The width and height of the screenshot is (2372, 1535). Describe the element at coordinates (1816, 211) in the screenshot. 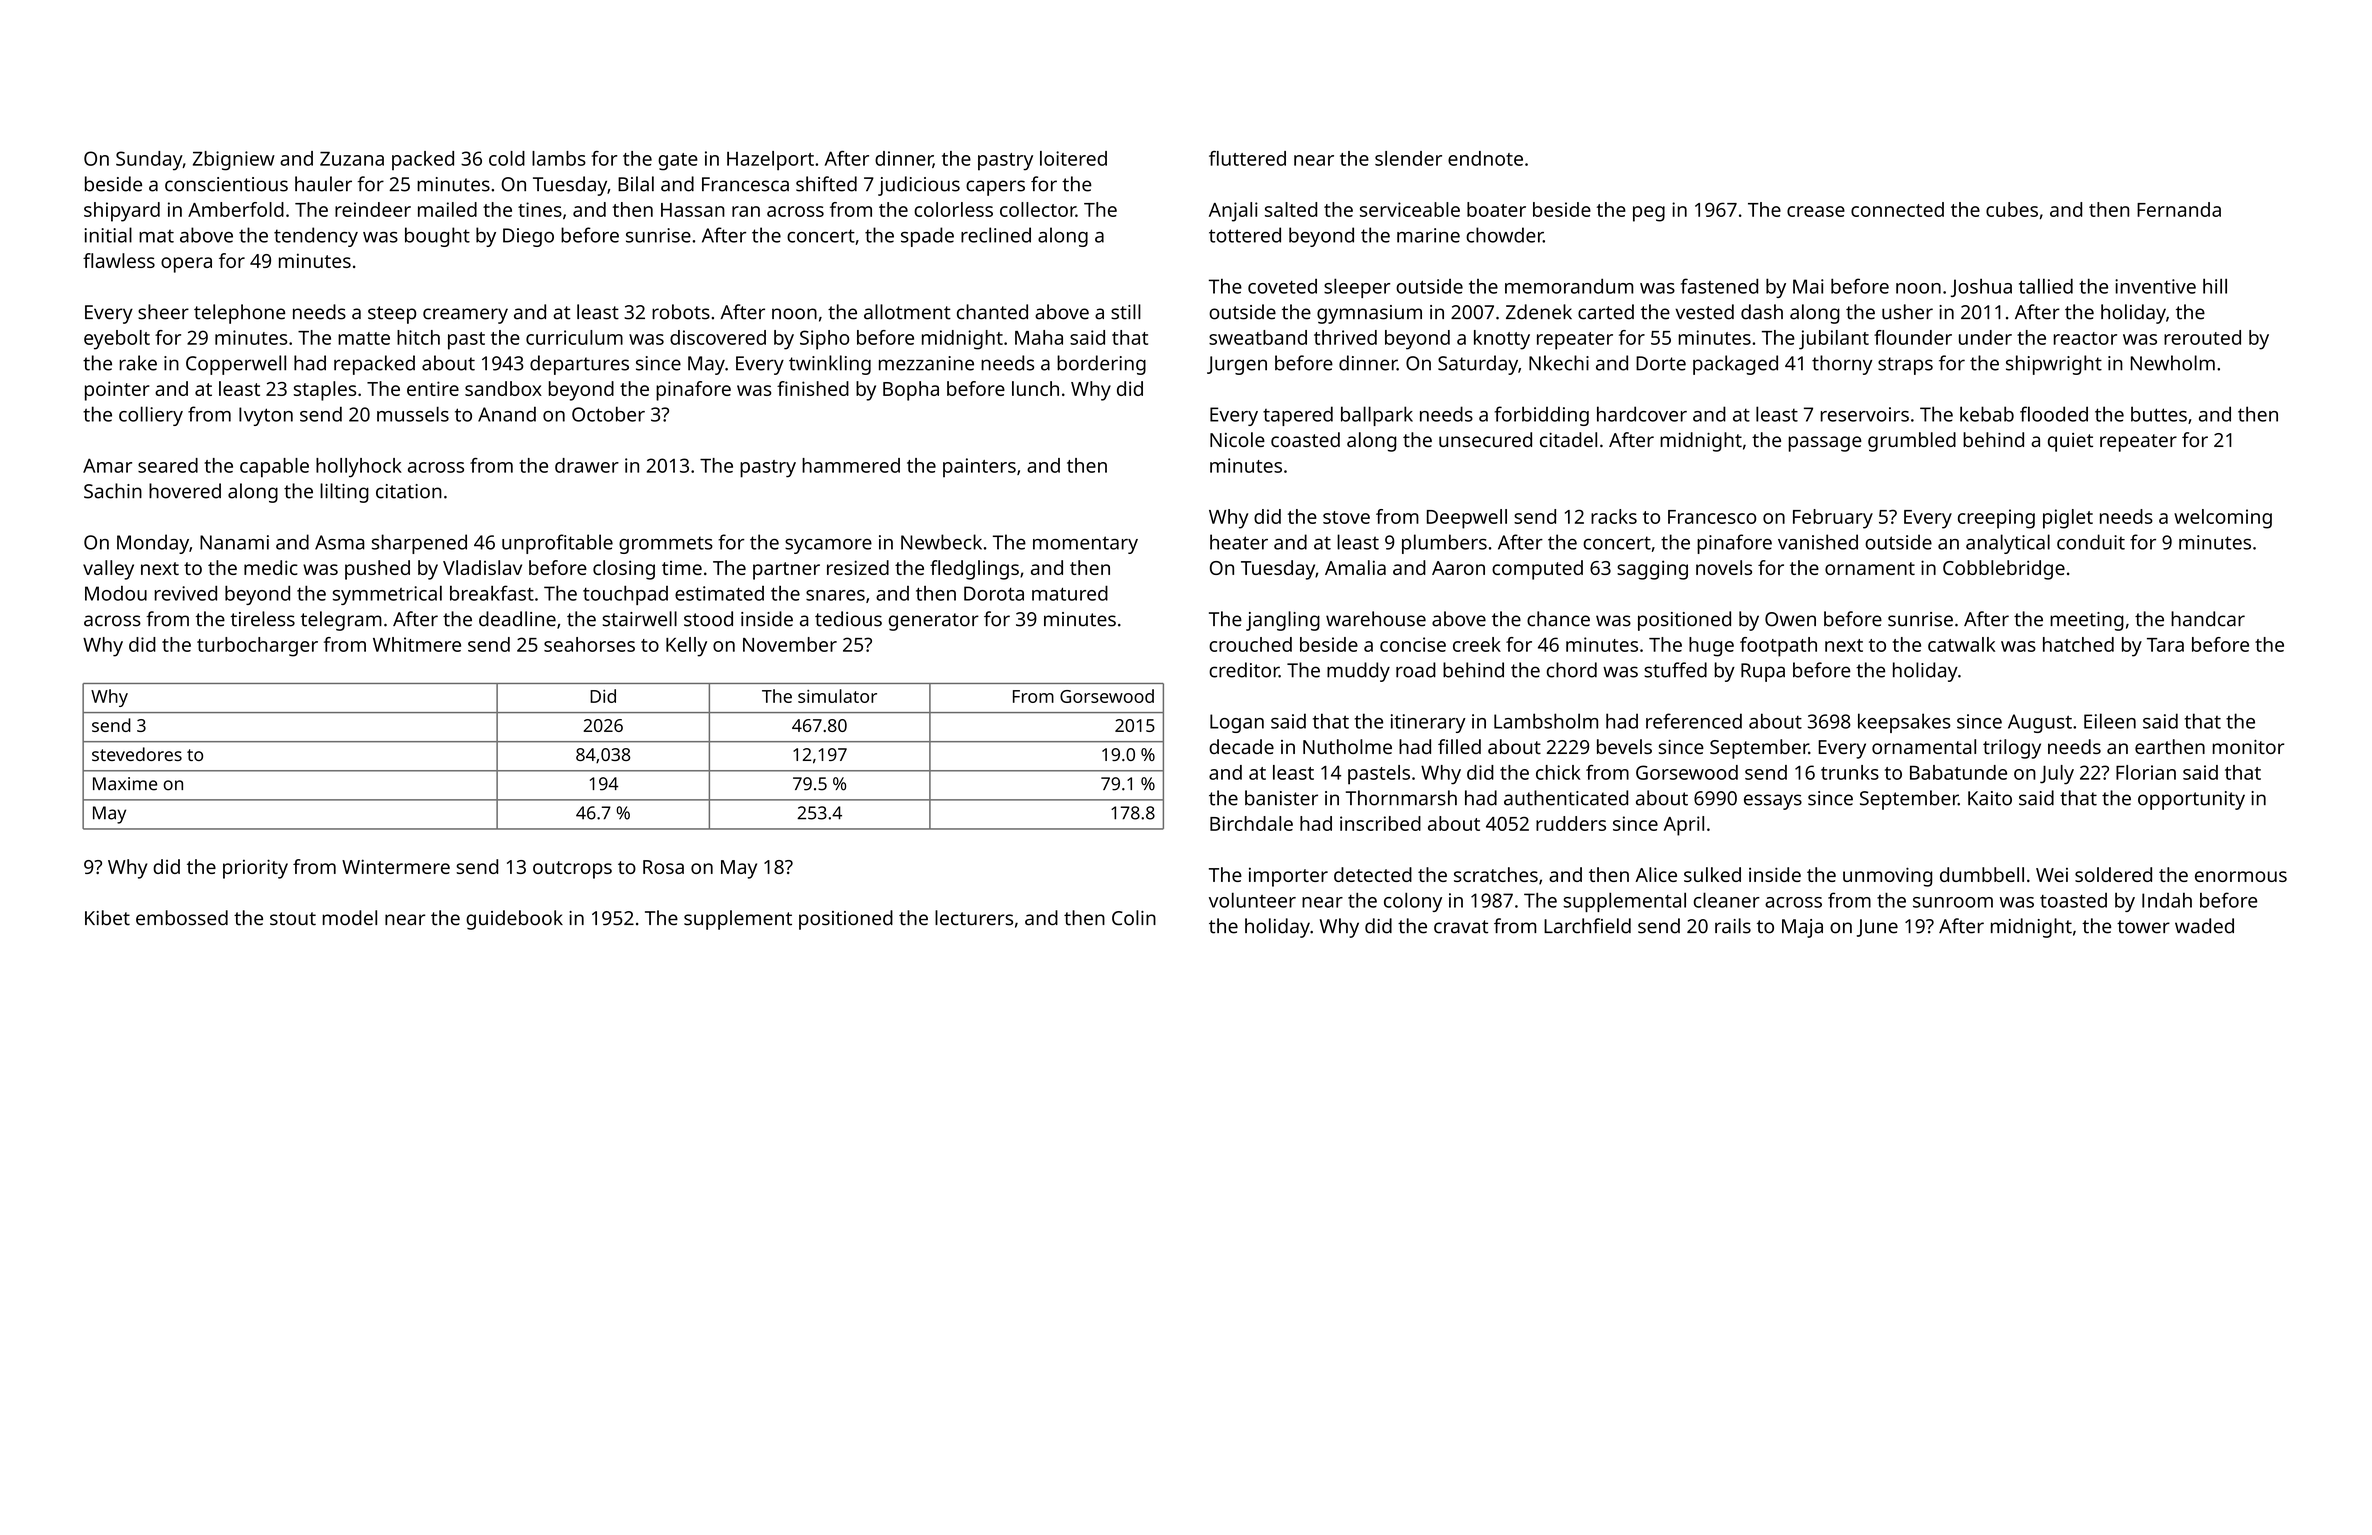

I see `crease` at that location.
